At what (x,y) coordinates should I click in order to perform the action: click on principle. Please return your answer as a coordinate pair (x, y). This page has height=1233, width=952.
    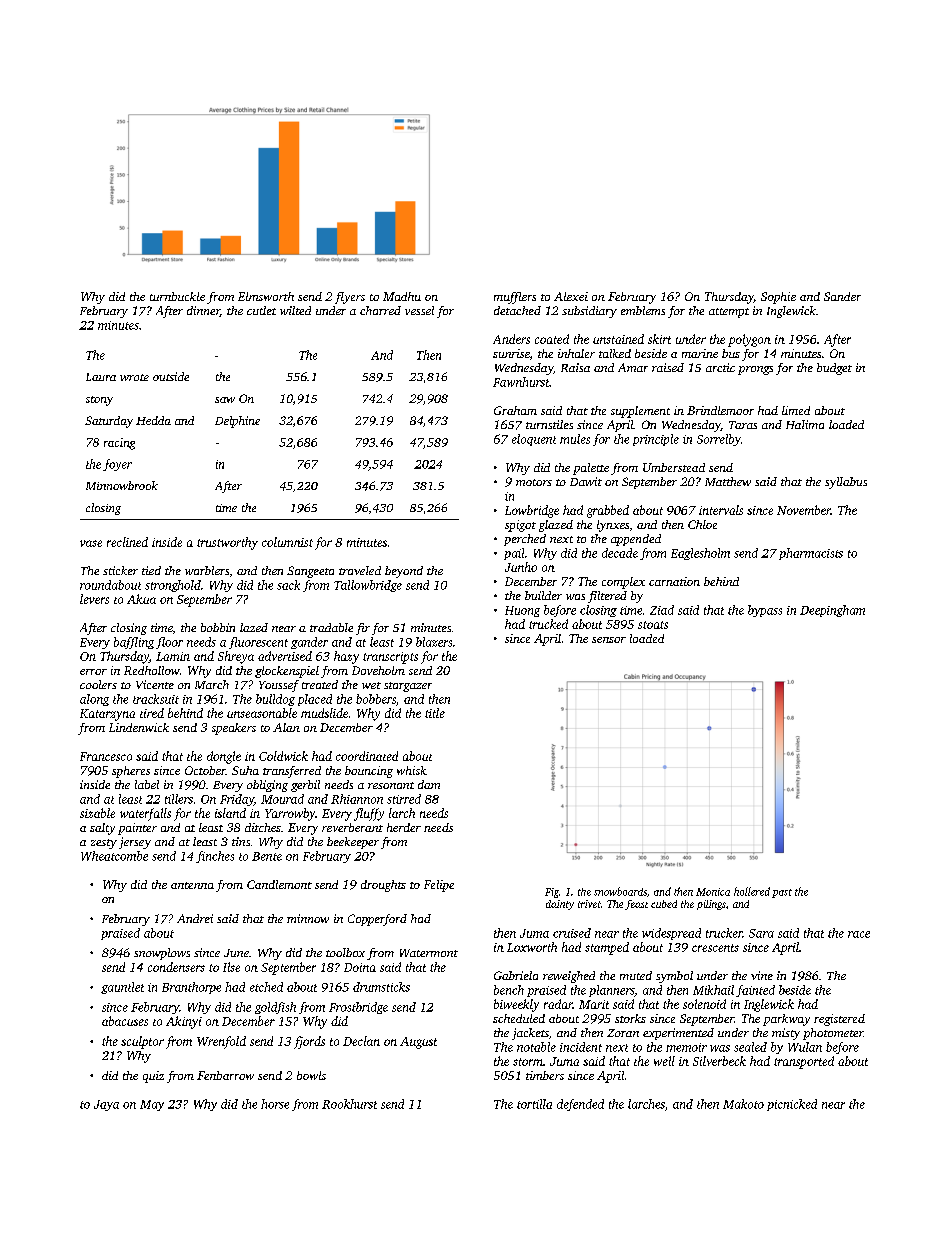
    Looking at the image, I should click on (656, 440).
